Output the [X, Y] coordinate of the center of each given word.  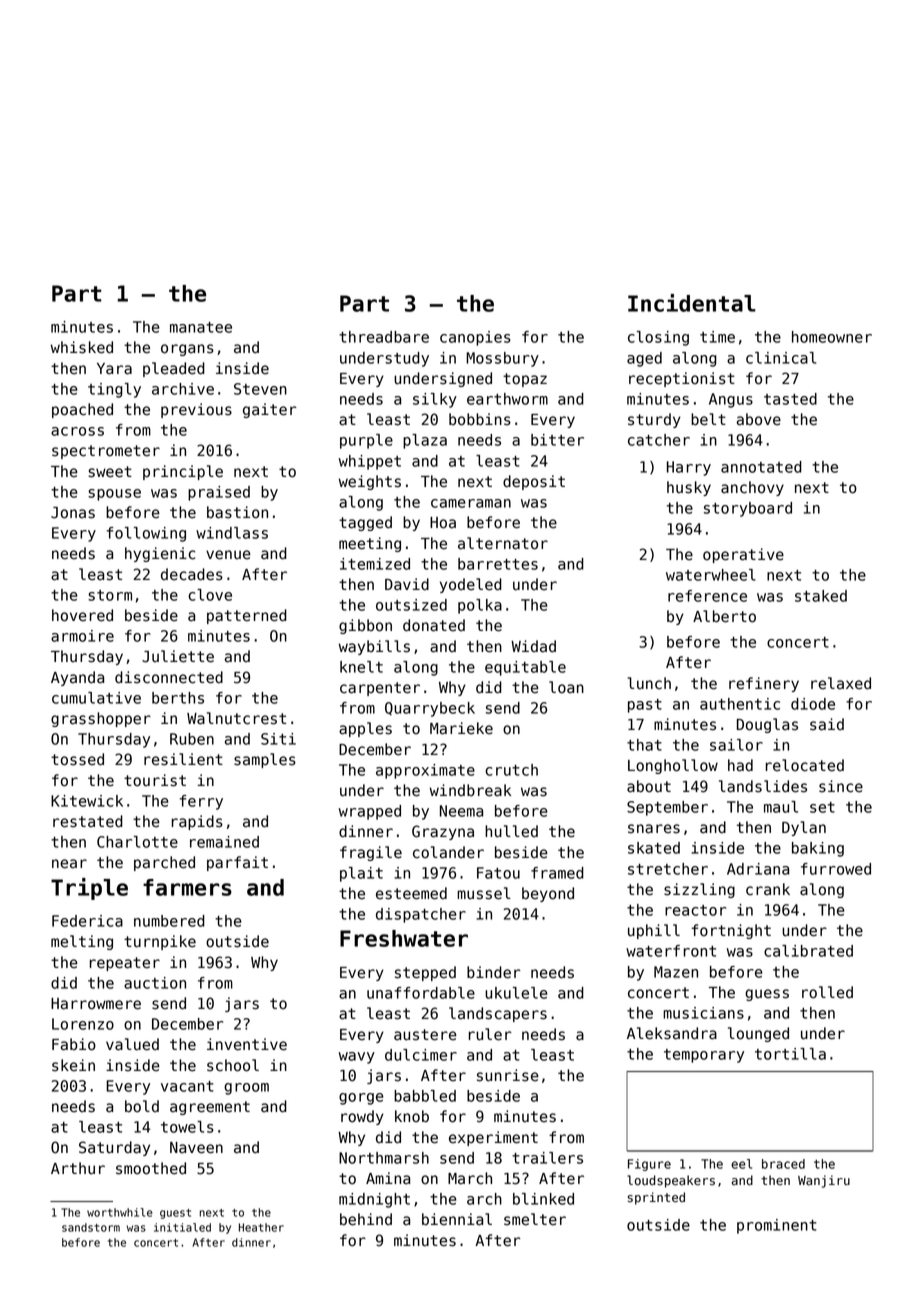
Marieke [461, 728]
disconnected [169, 677]
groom [246, 1089]
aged [644, 359]
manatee [201, 327]
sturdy [654, 420]
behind [366, 1219]
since [841, 786]
